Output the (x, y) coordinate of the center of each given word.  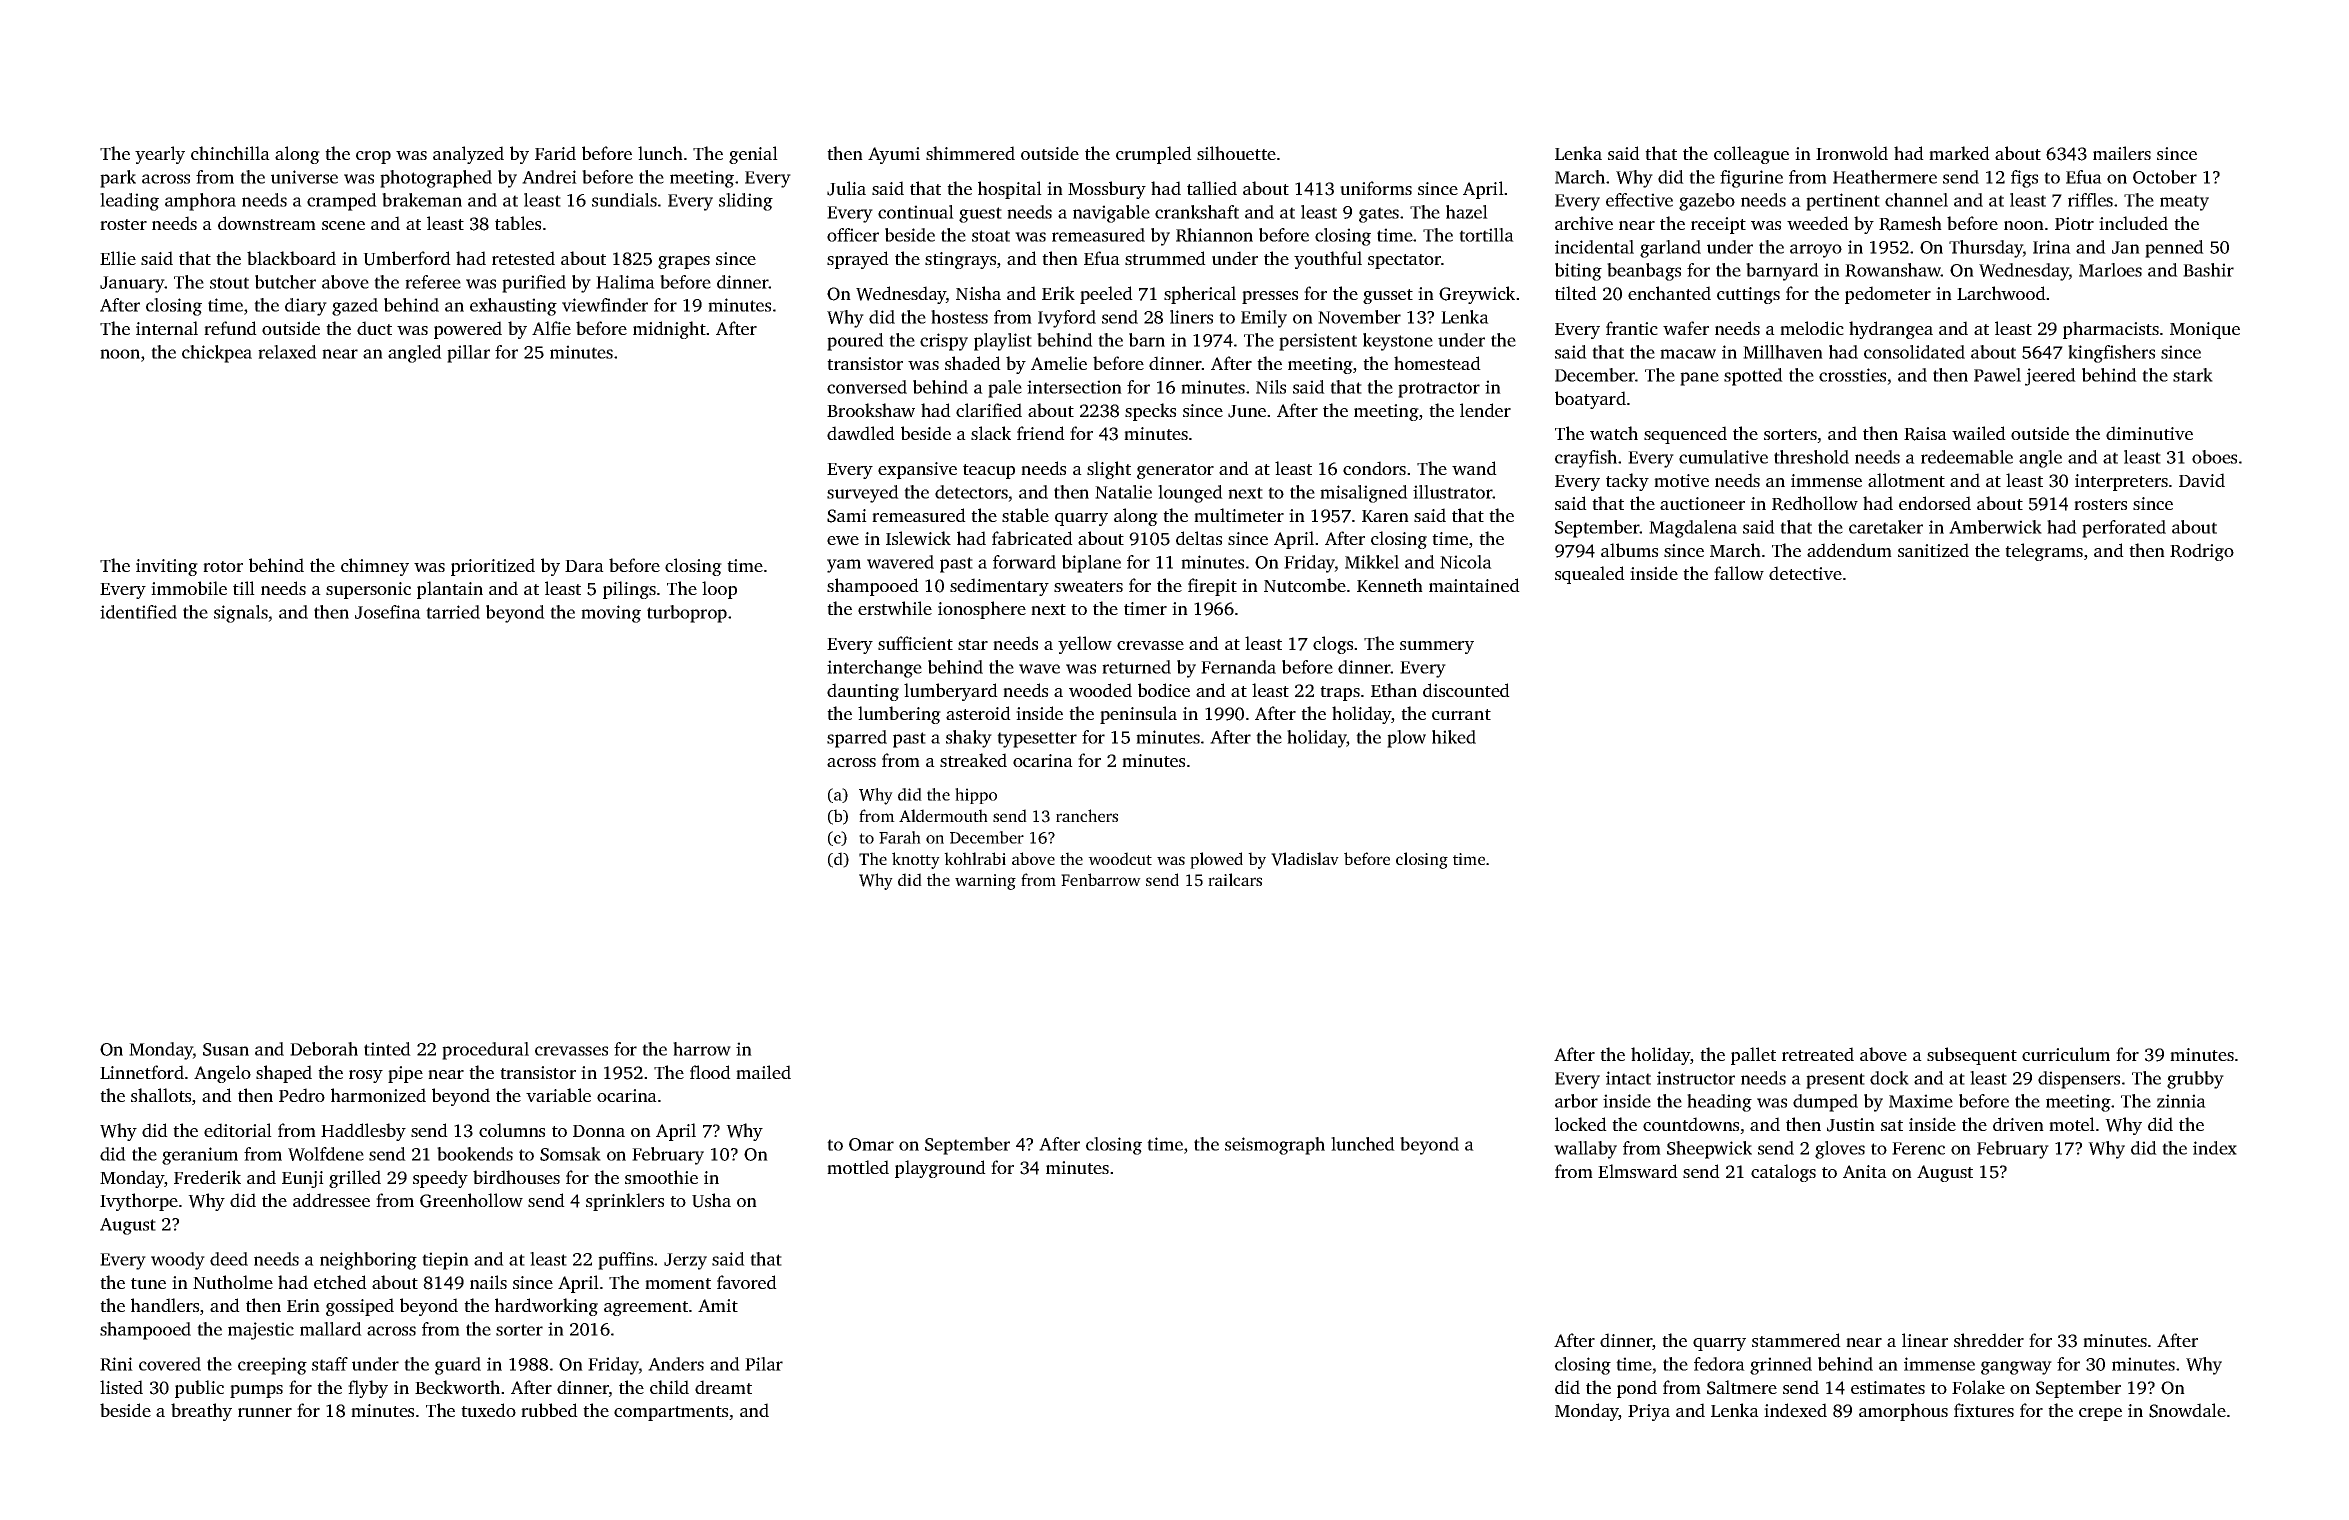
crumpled (1154, 155)
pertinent (1843, 202)
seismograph (1275, 1146)
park (118, 179)
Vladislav (1305, 859)
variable (558, 1095)
